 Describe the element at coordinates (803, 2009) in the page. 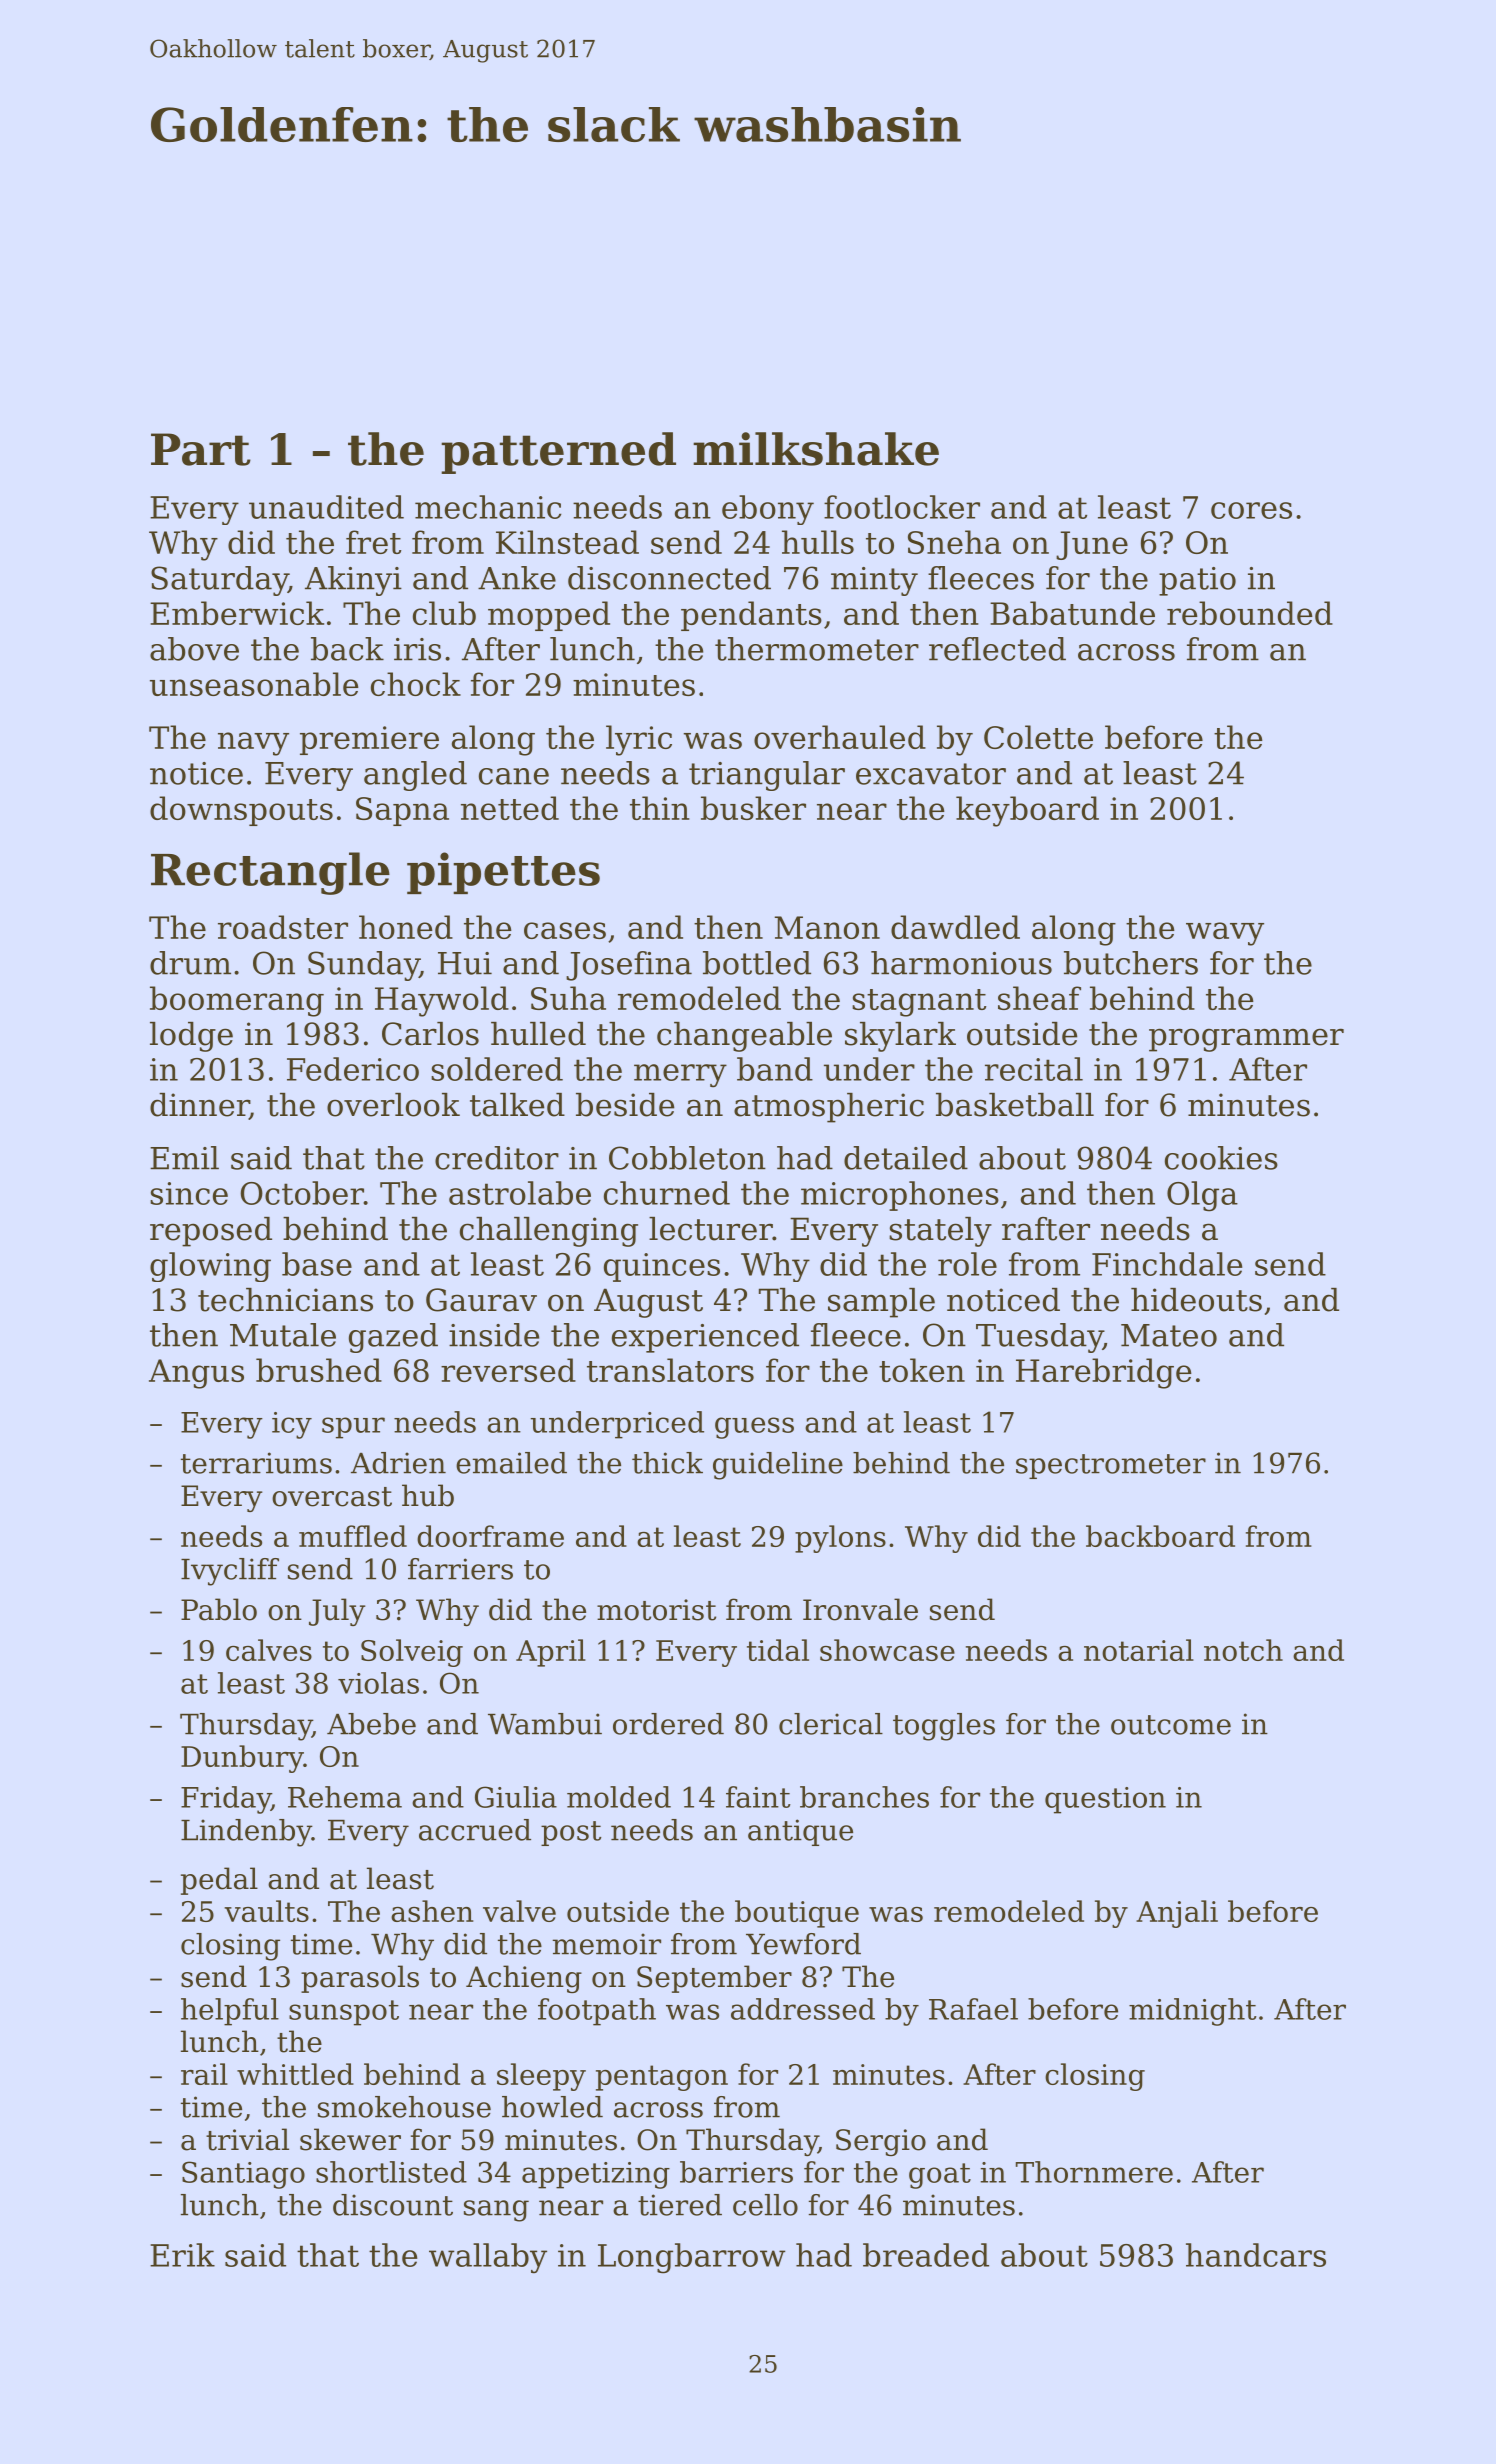

I see `addressed` at that location.
